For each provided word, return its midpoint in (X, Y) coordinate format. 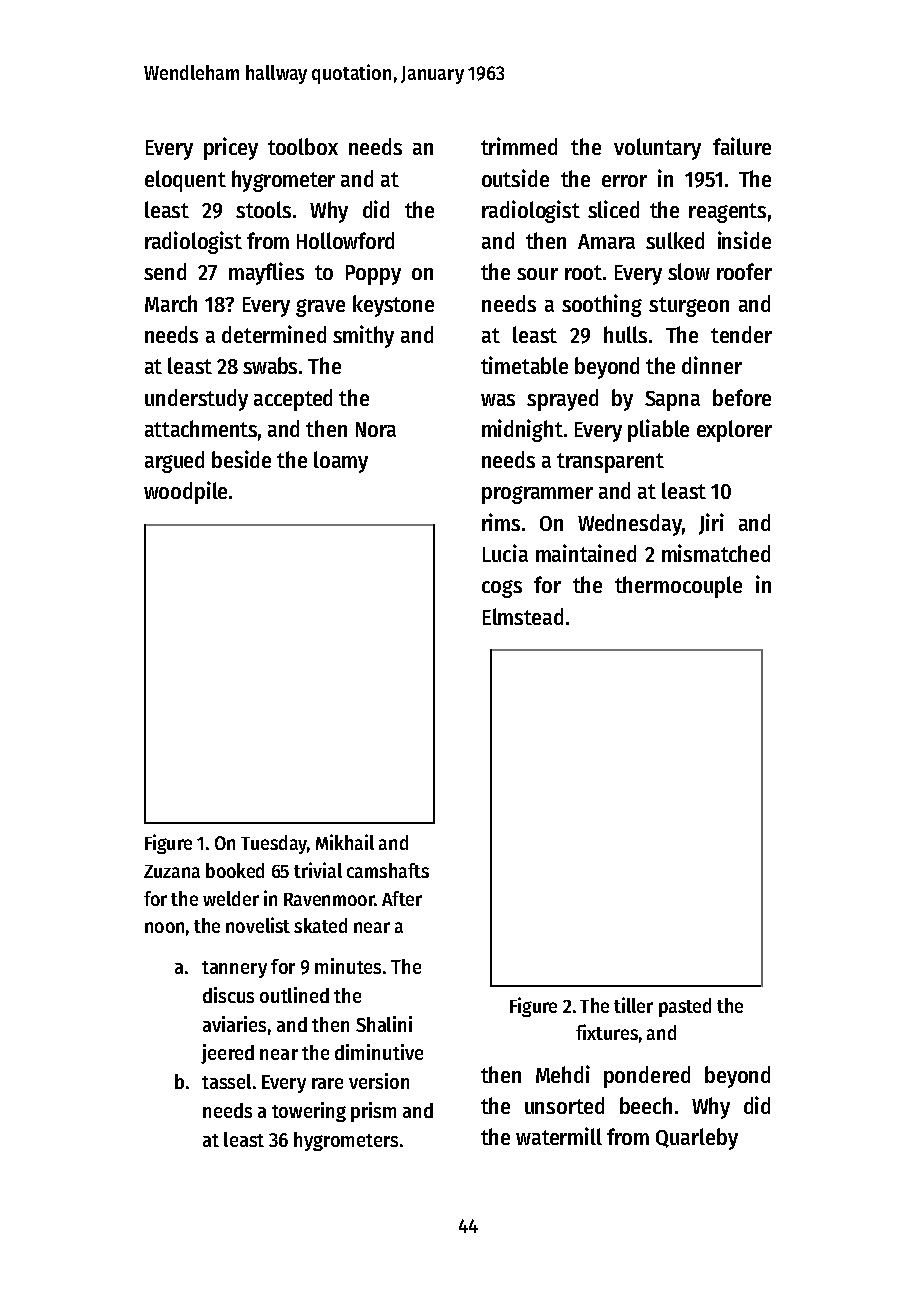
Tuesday (274, 844)
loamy (341, 462)
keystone (393, 306)
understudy (196, 400)
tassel (226, 1081)
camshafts (388, 870)
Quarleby (697, 1139)
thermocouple (678, 587)
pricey (231, 148)
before (742, 397)
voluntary (657, 149)
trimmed (519, 146)
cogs (502, 589)
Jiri (711, 524)
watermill (559, 1136)
